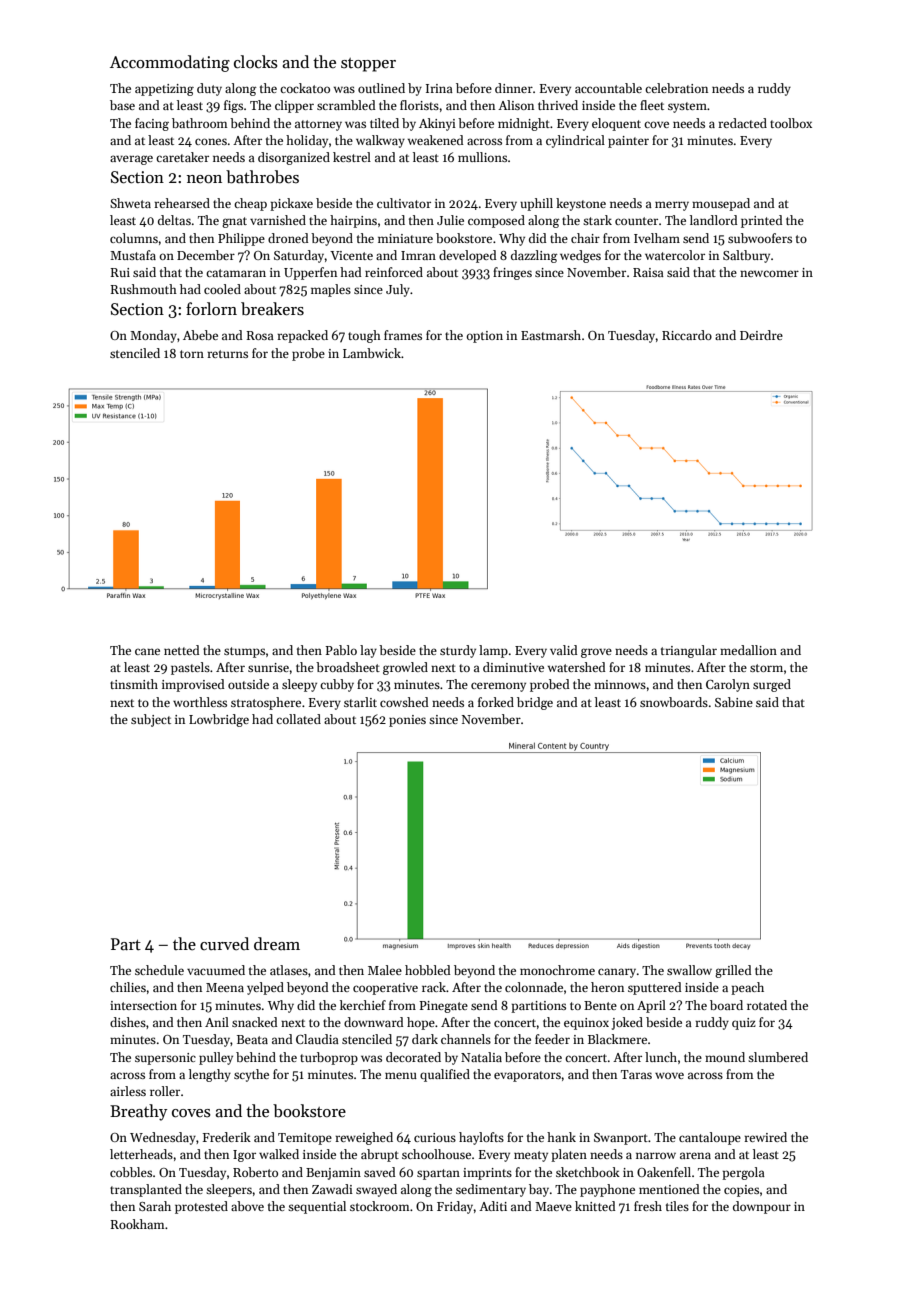 This image has width=924, height=1308. I want to click on returns, so click(227, 354).
